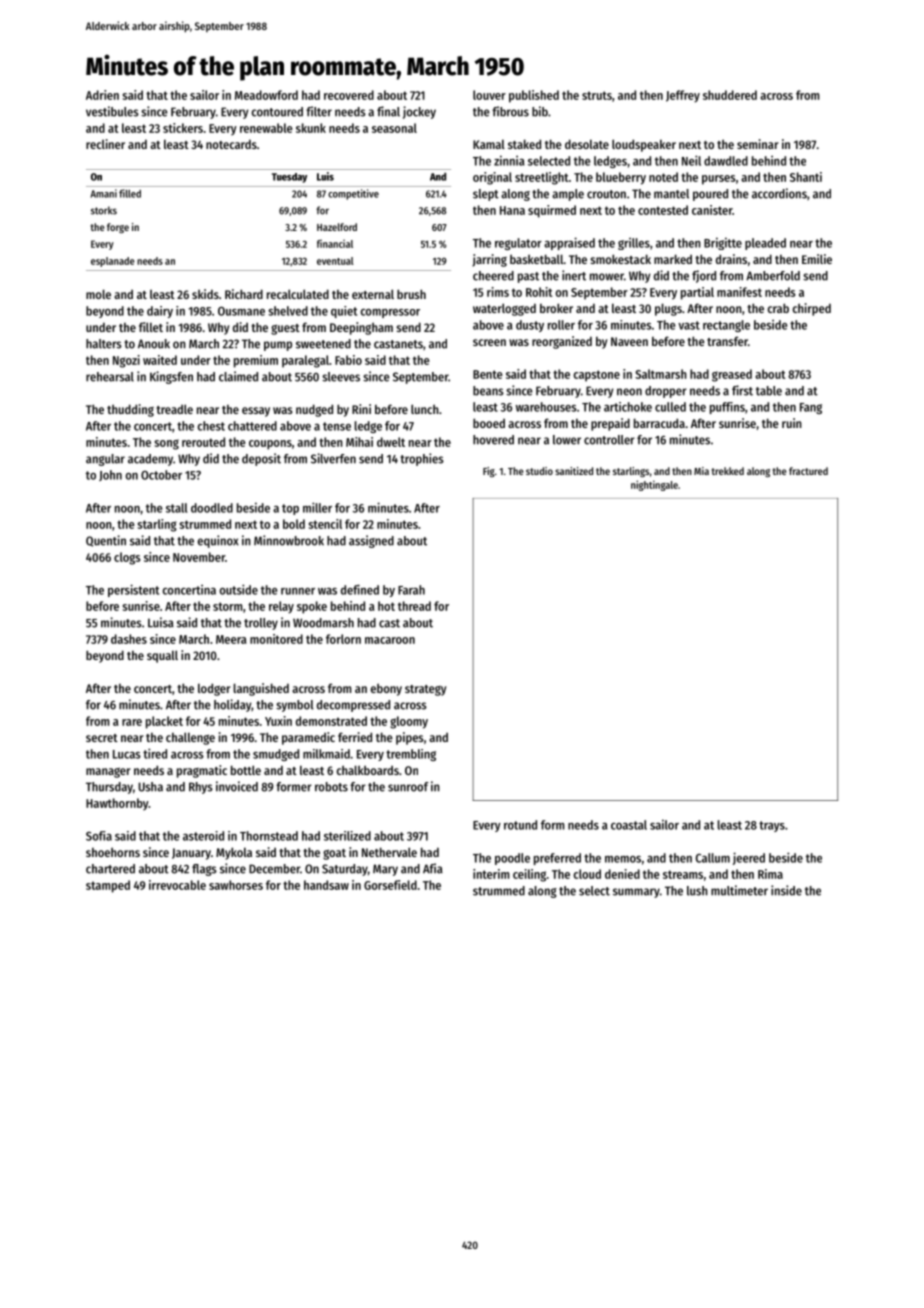 The height and width of the screenshot is (1308, 924). I want to click on sterilized, so click(347, 836).
